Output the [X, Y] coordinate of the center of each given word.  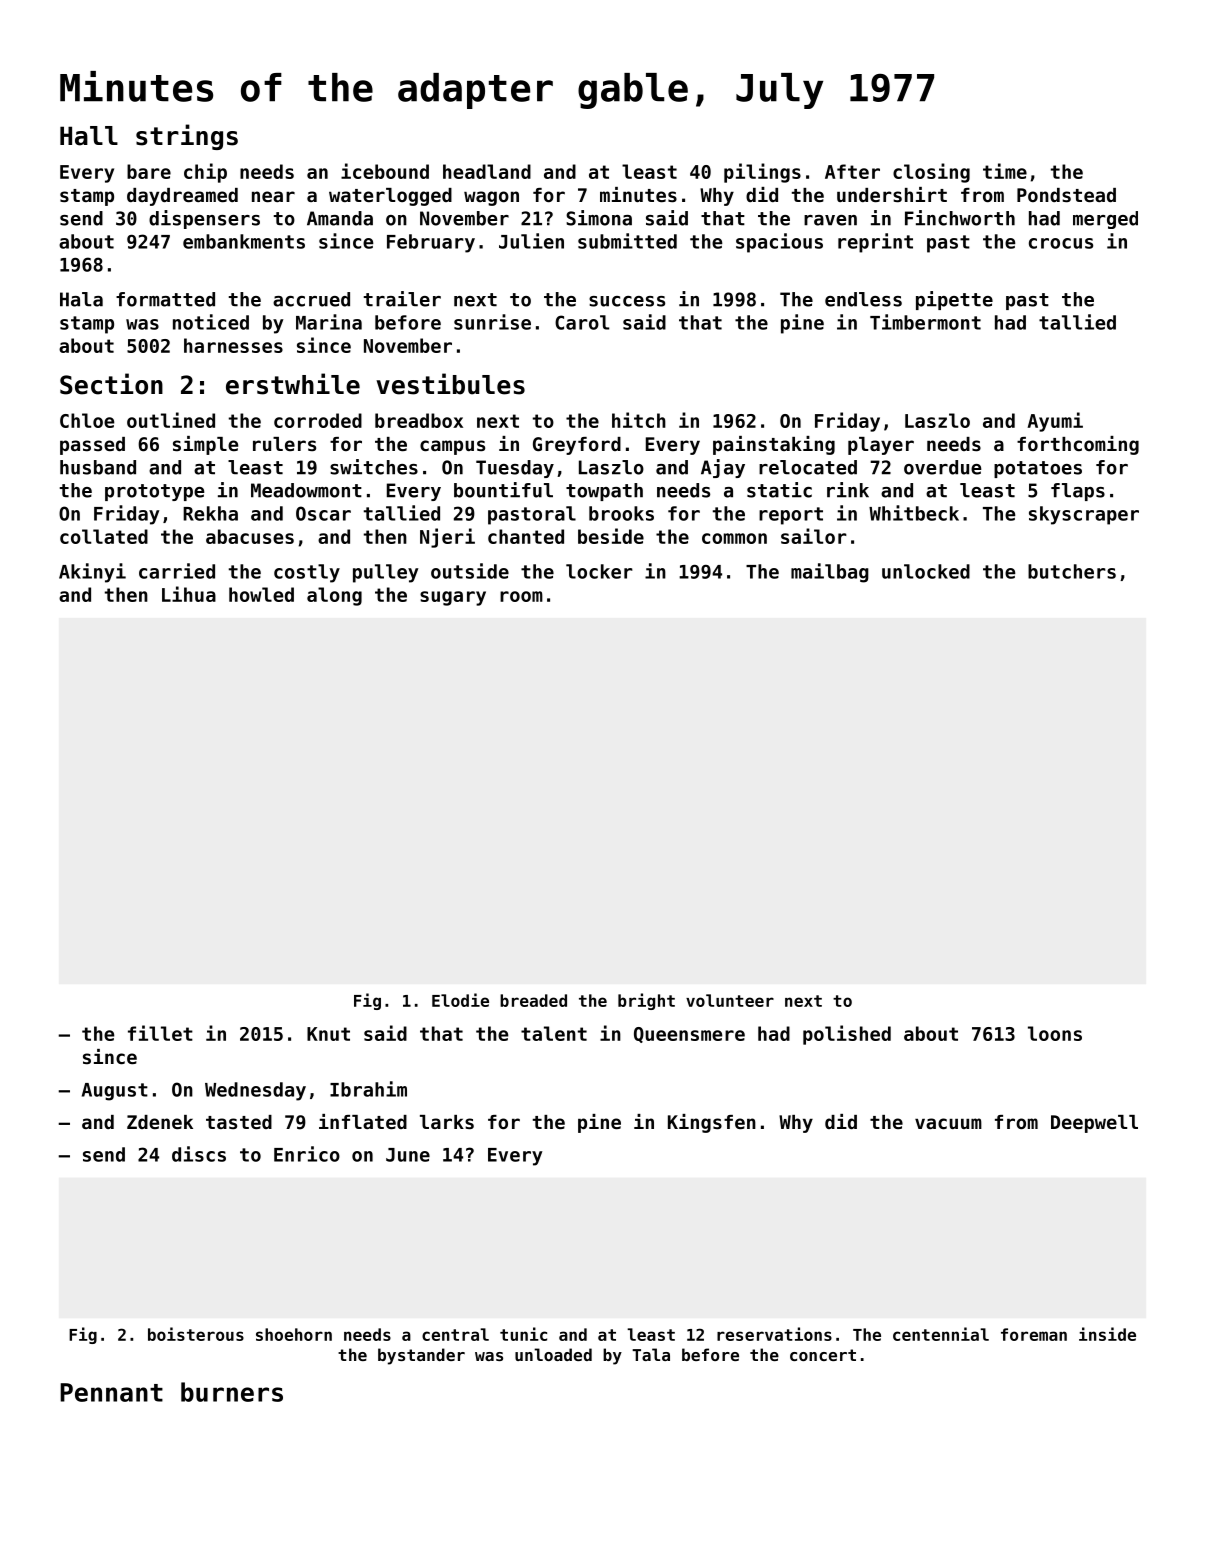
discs [199, 1154]
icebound [385, 171]
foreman [1034, 1334]
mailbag [830, 573]
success [627, 301]
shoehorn [294, 1334]
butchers [1072, 571]
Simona [599, 218]
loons [1055, 1033]
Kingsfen [712, 1123]
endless [863, 299]
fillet [160, 1033]
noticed [211, 322]
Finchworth [960, 218]
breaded [533, 1000]
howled [261, 594]
